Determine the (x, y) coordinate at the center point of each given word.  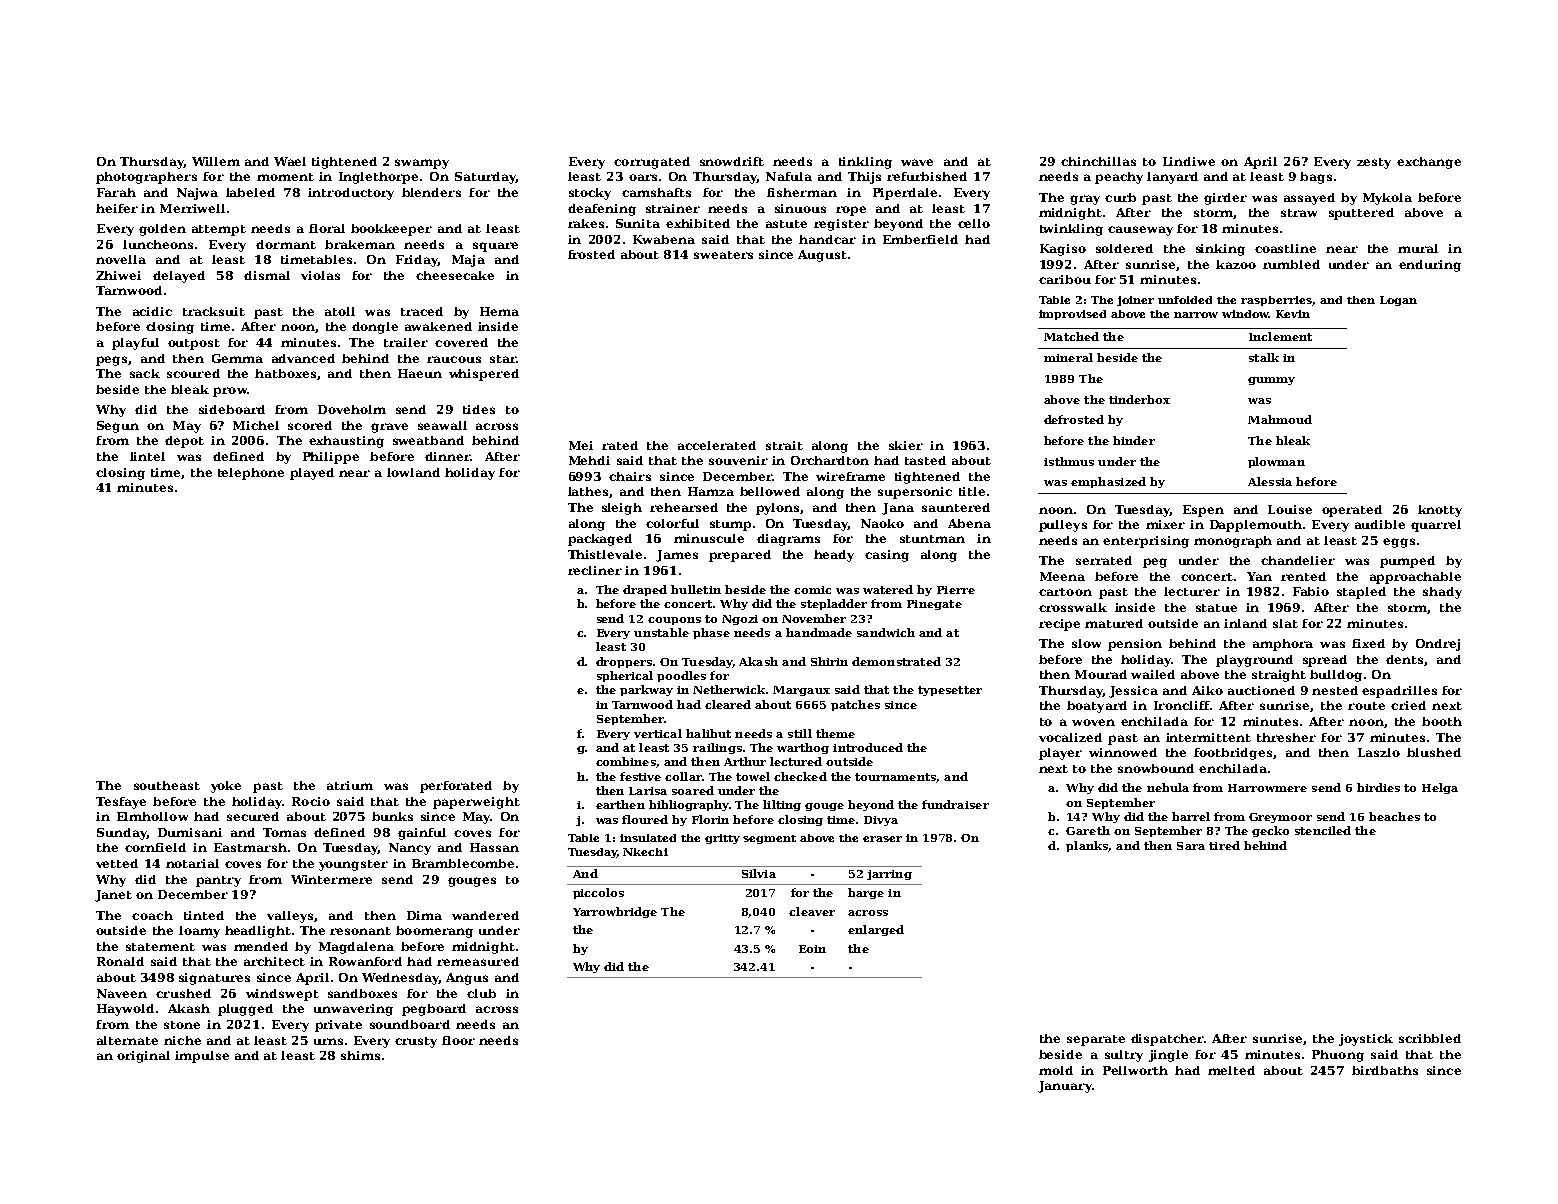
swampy (422, 164)
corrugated (652, 163)
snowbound (1156, 768)
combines (626, 761)
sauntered (956, 507)
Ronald (120, 961)
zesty (1374, 163)
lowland (413, 472)
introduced (868, 747)
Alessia (1270, 481)
